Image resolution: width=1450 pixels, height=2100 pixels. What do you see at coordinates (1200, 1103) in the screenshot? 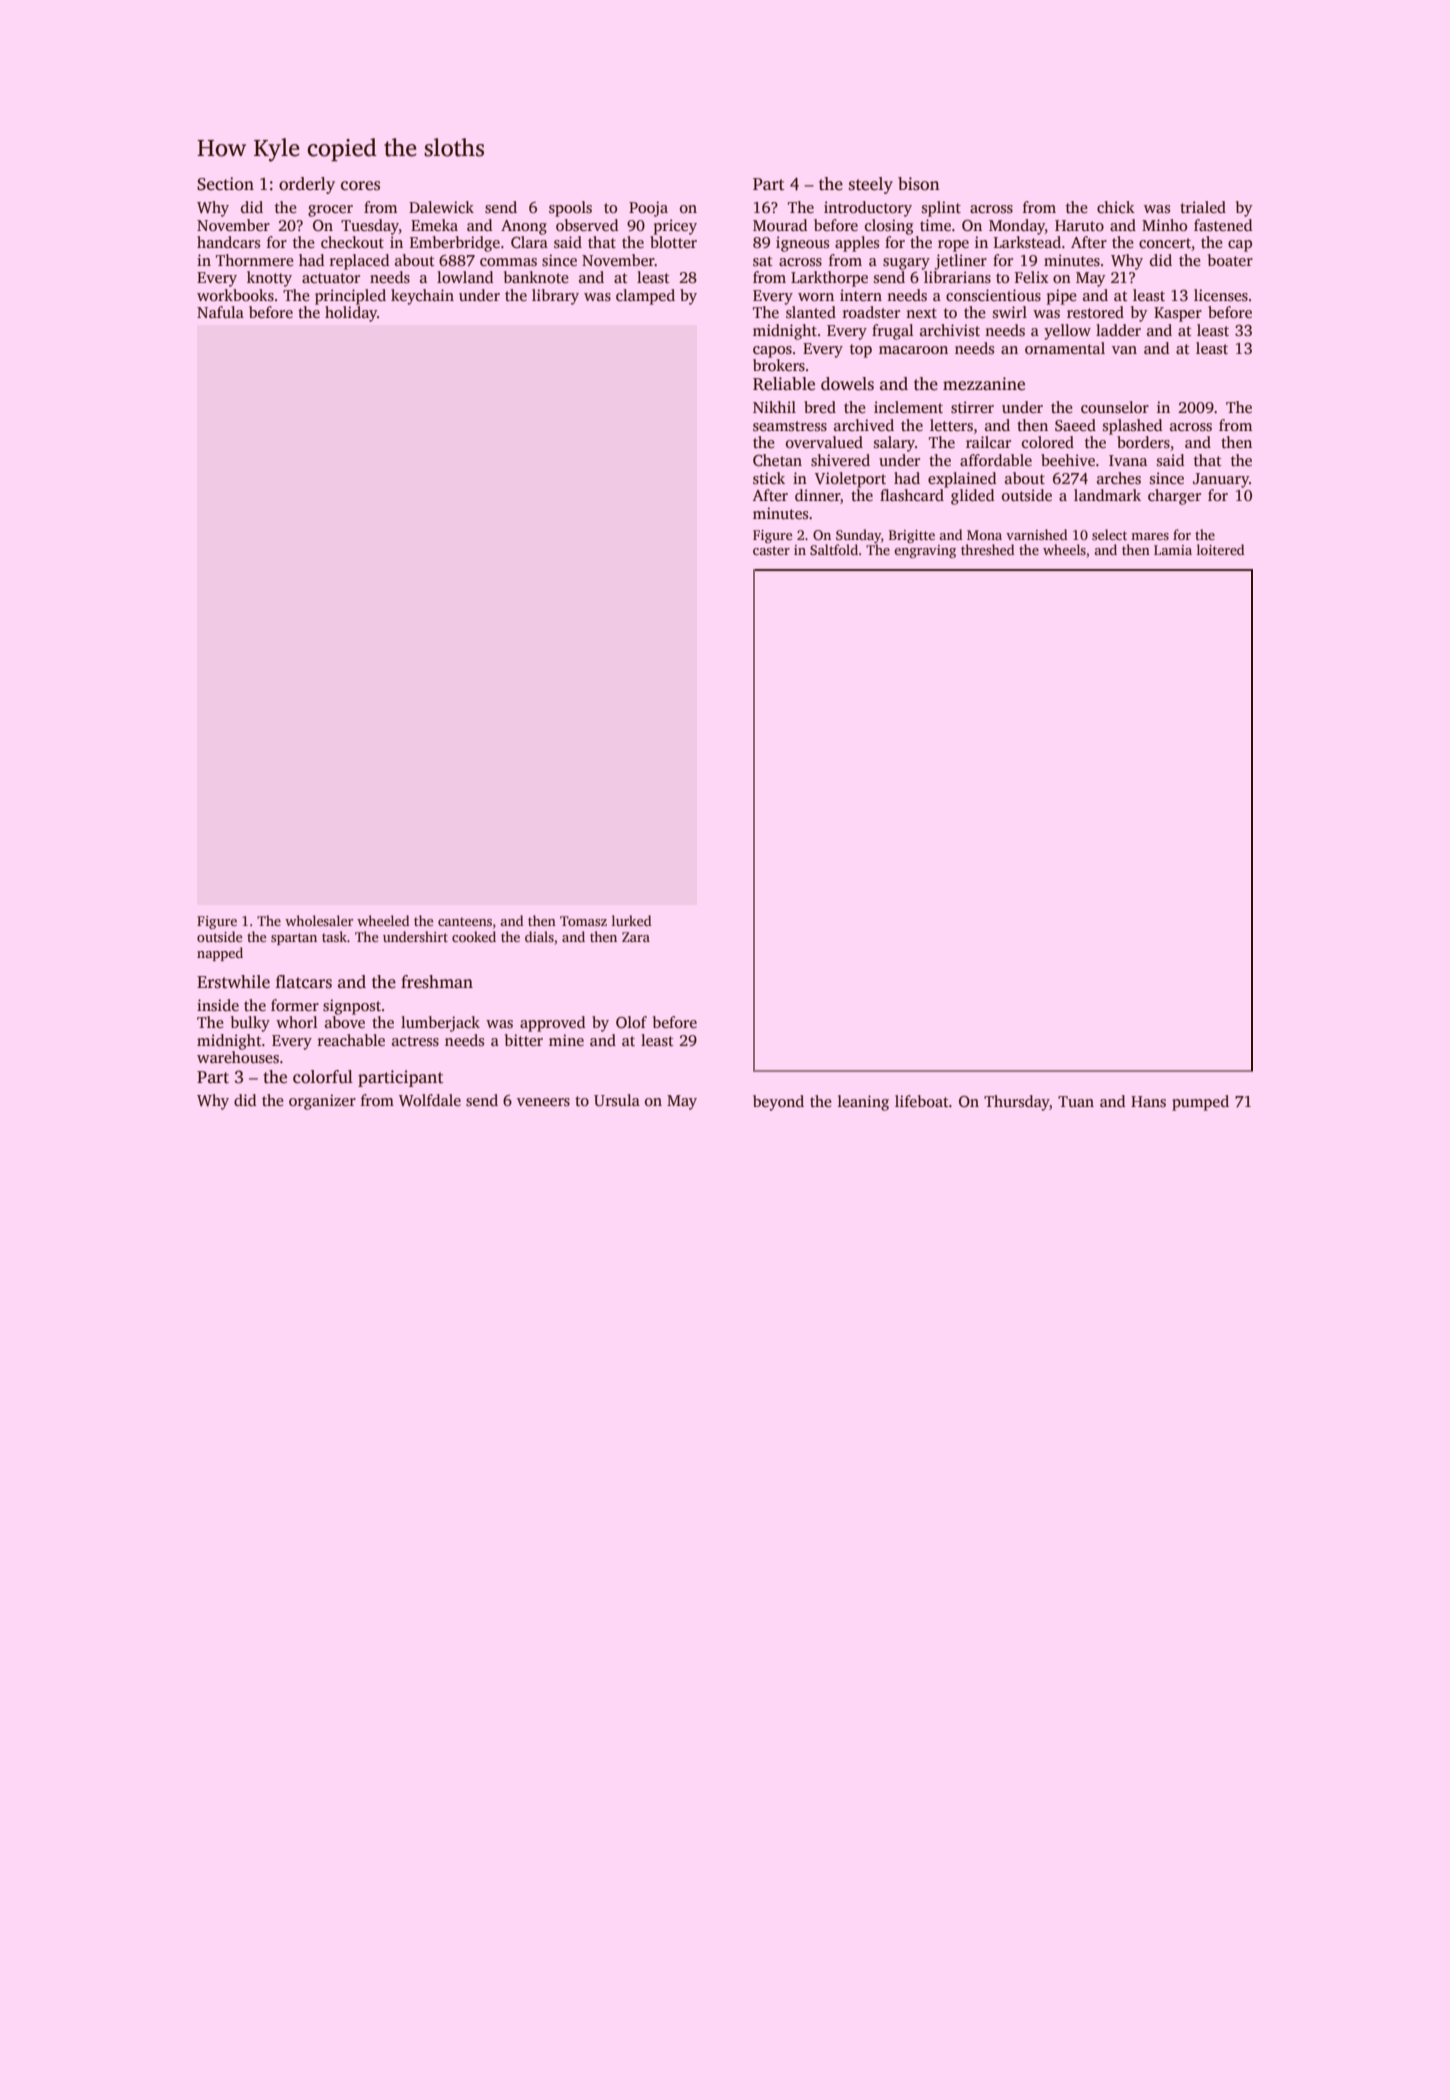
I see `pumped` at bounding box center [1200, 1103].
